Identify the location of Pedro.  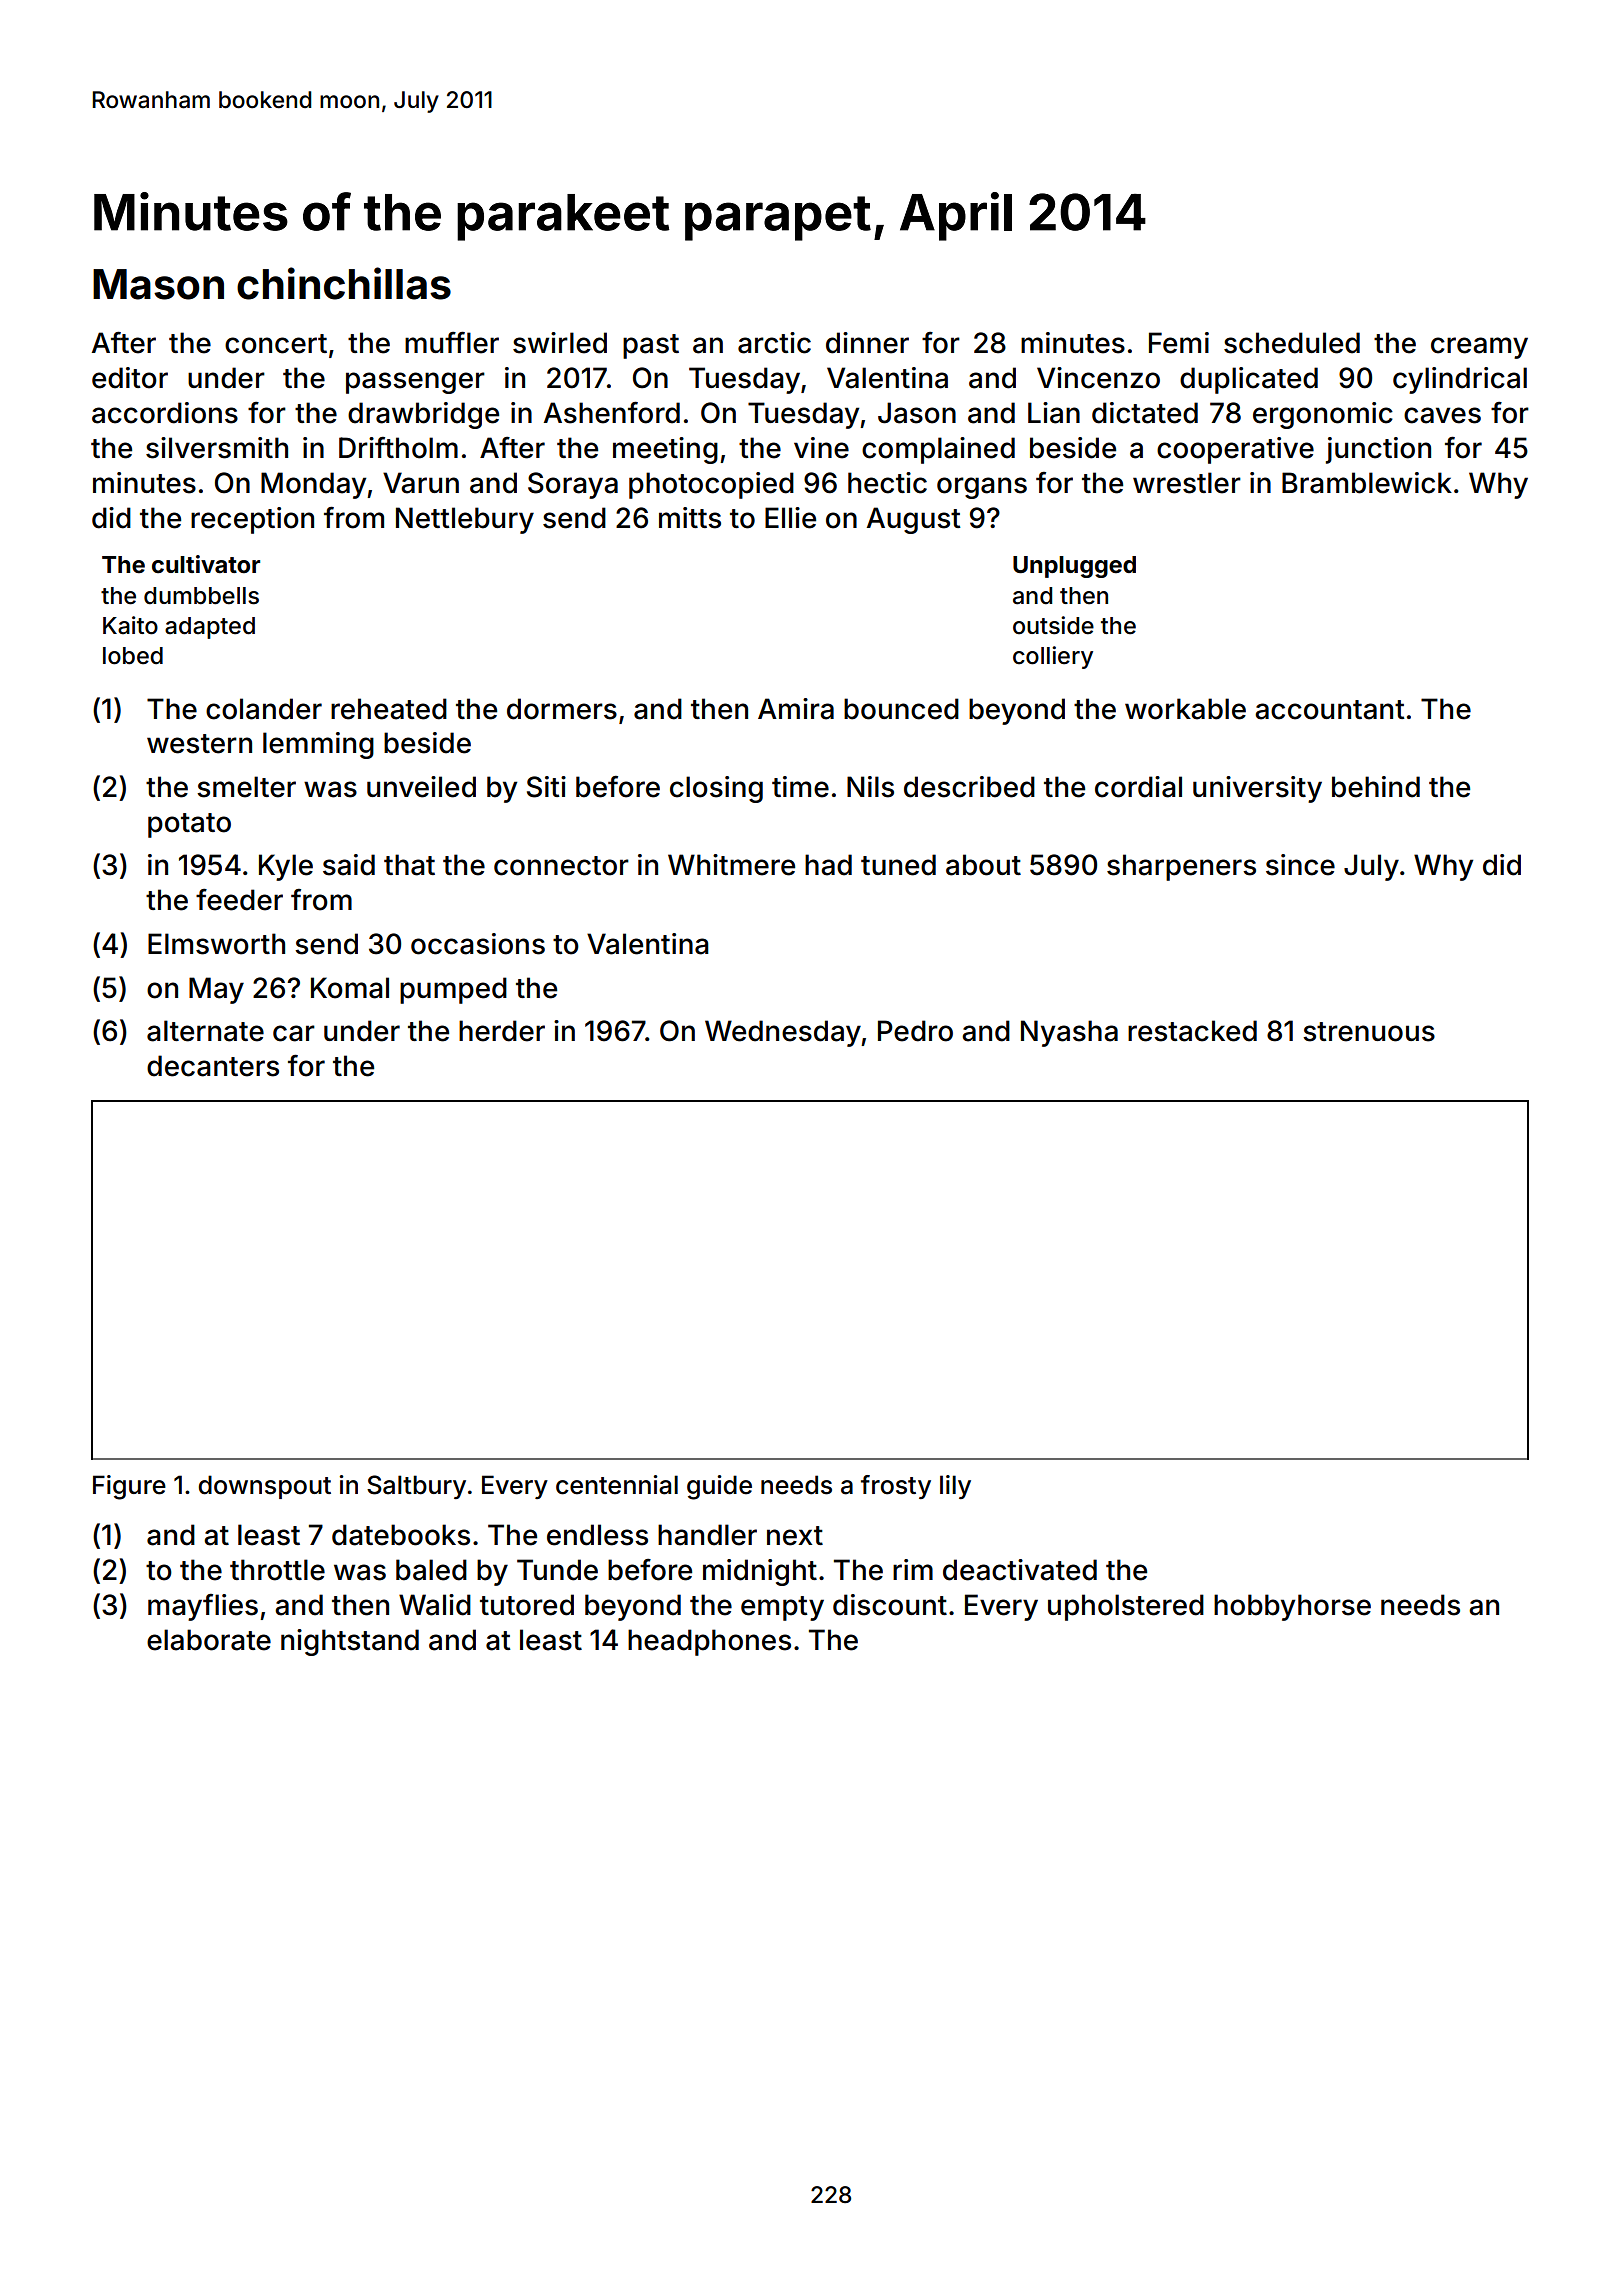
(915, 1031).
